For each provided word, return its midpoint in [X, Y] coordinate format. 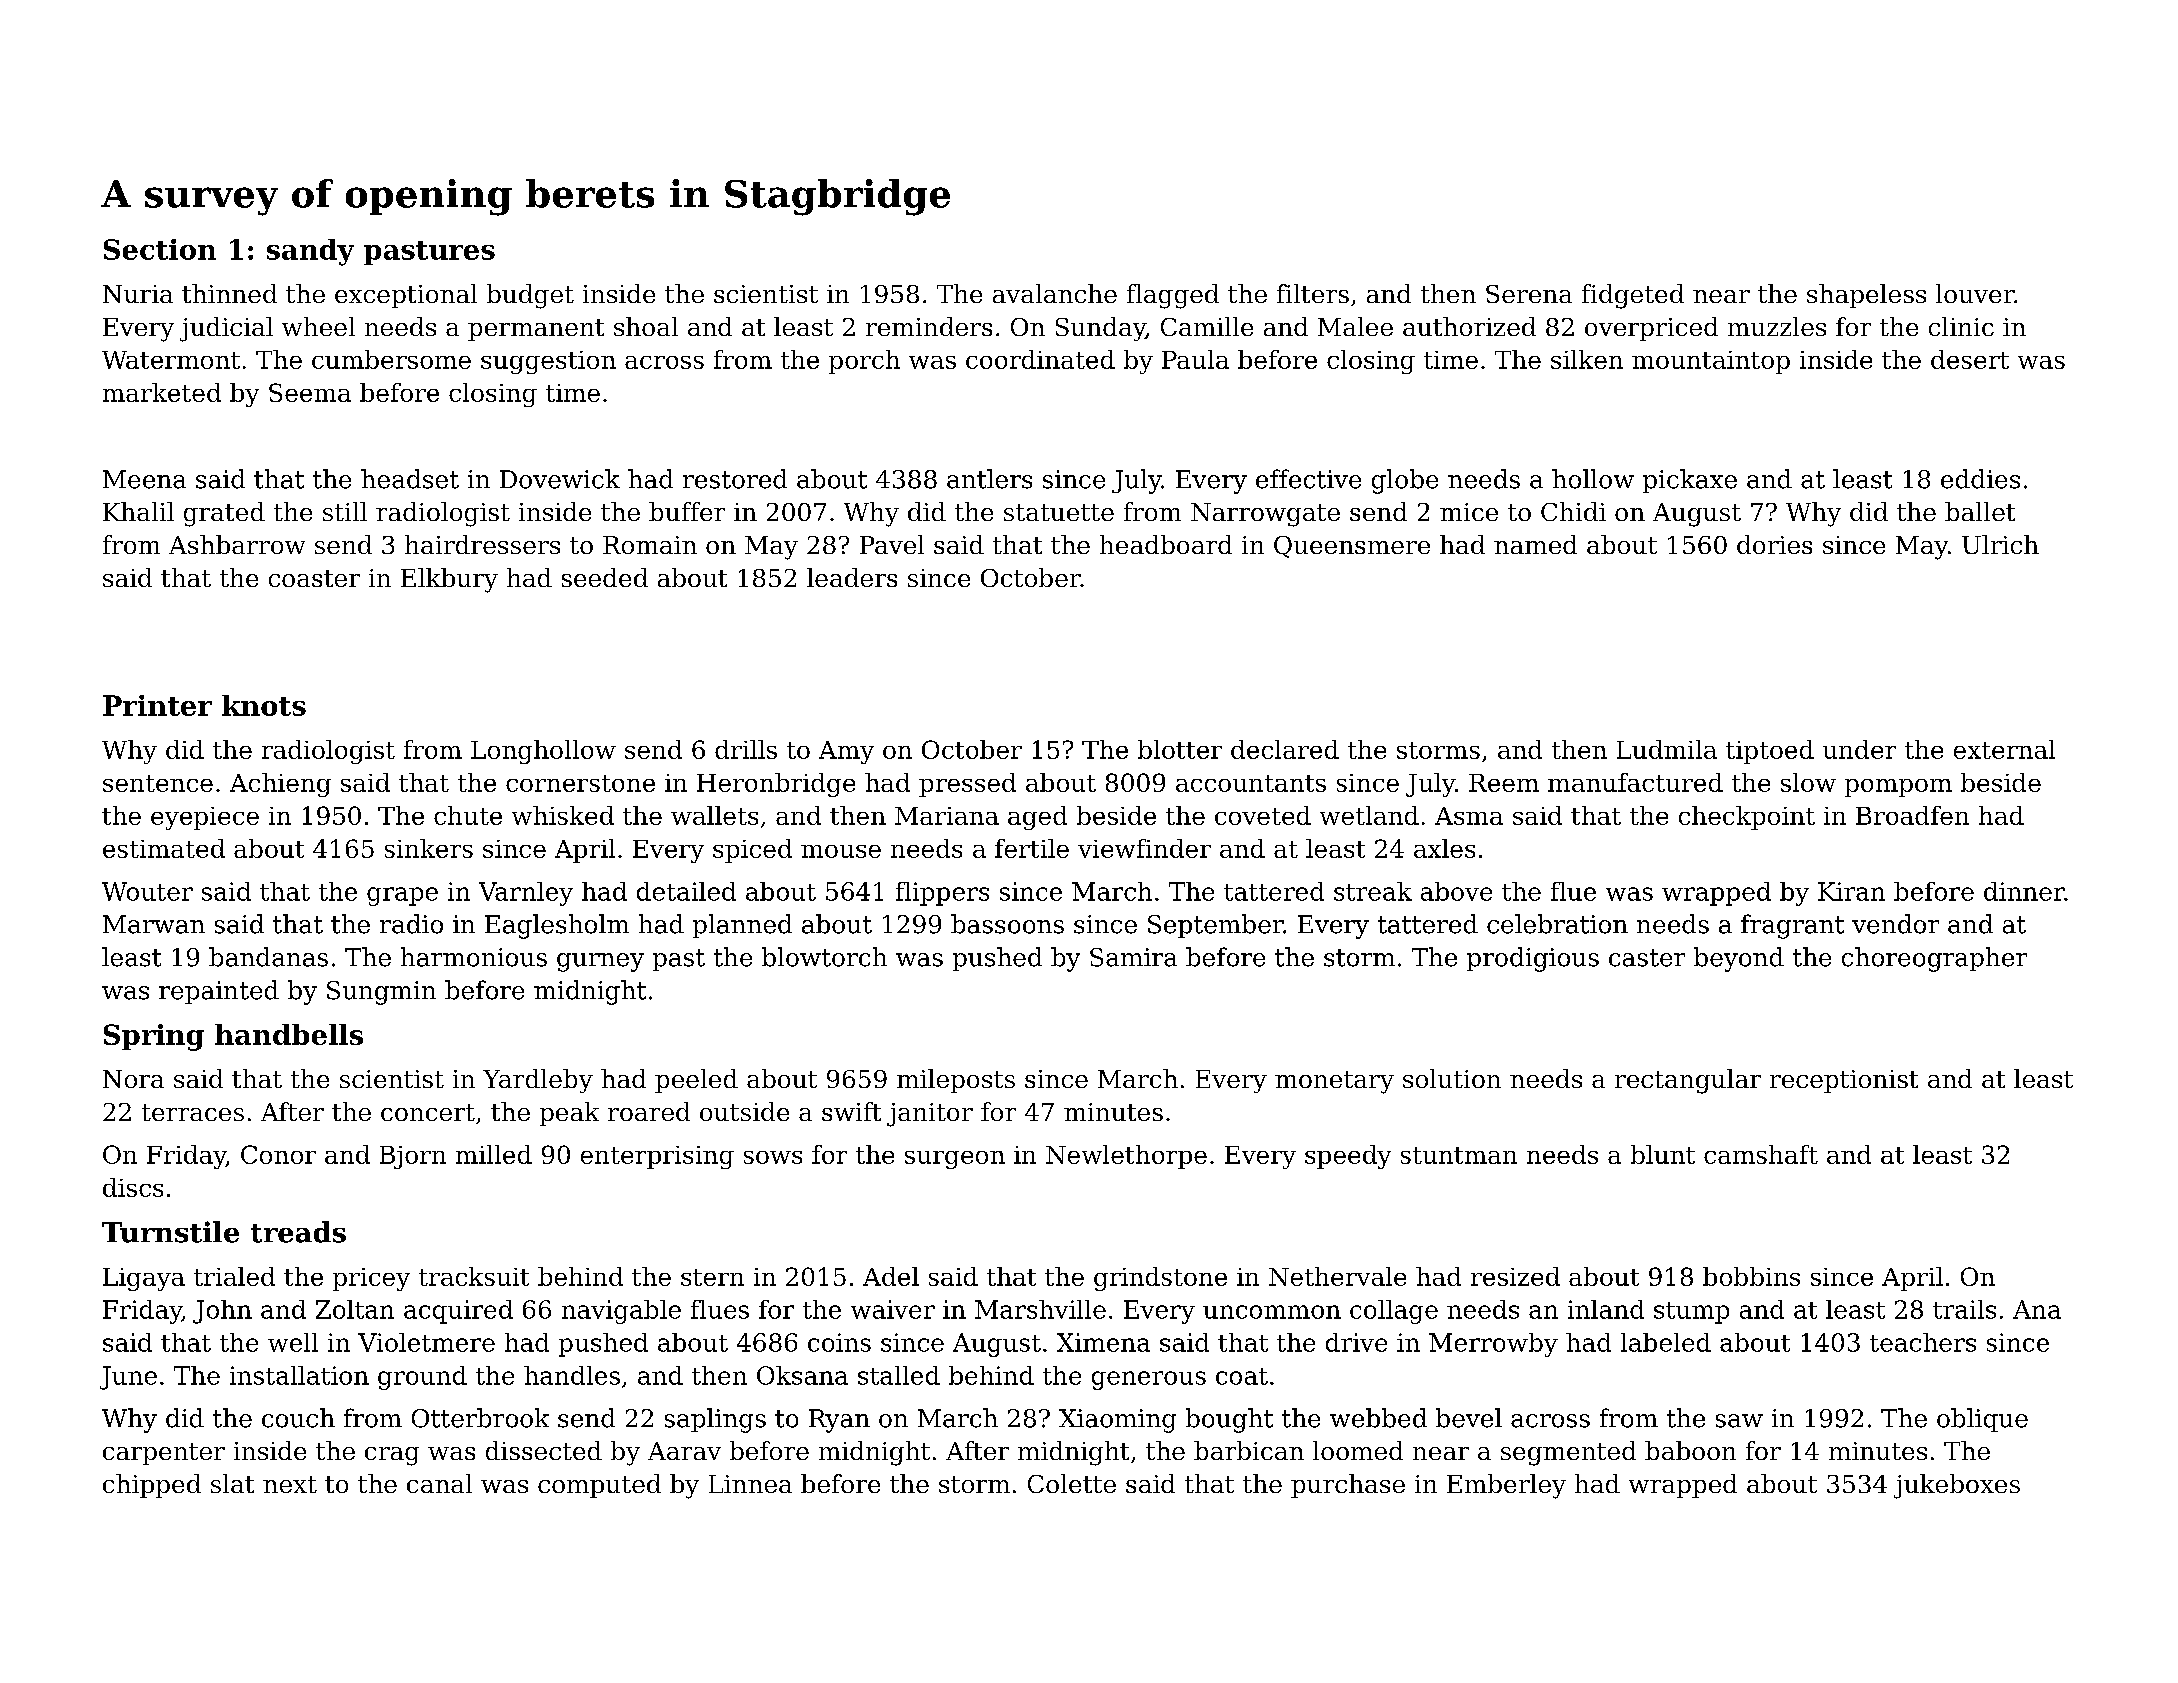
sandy [310, 252]
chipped [152, 1486]
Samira [1133, 957]
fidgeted [1633, 296]
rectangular [1688, 1081]
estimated [164, 848]
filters [1313, 293]
